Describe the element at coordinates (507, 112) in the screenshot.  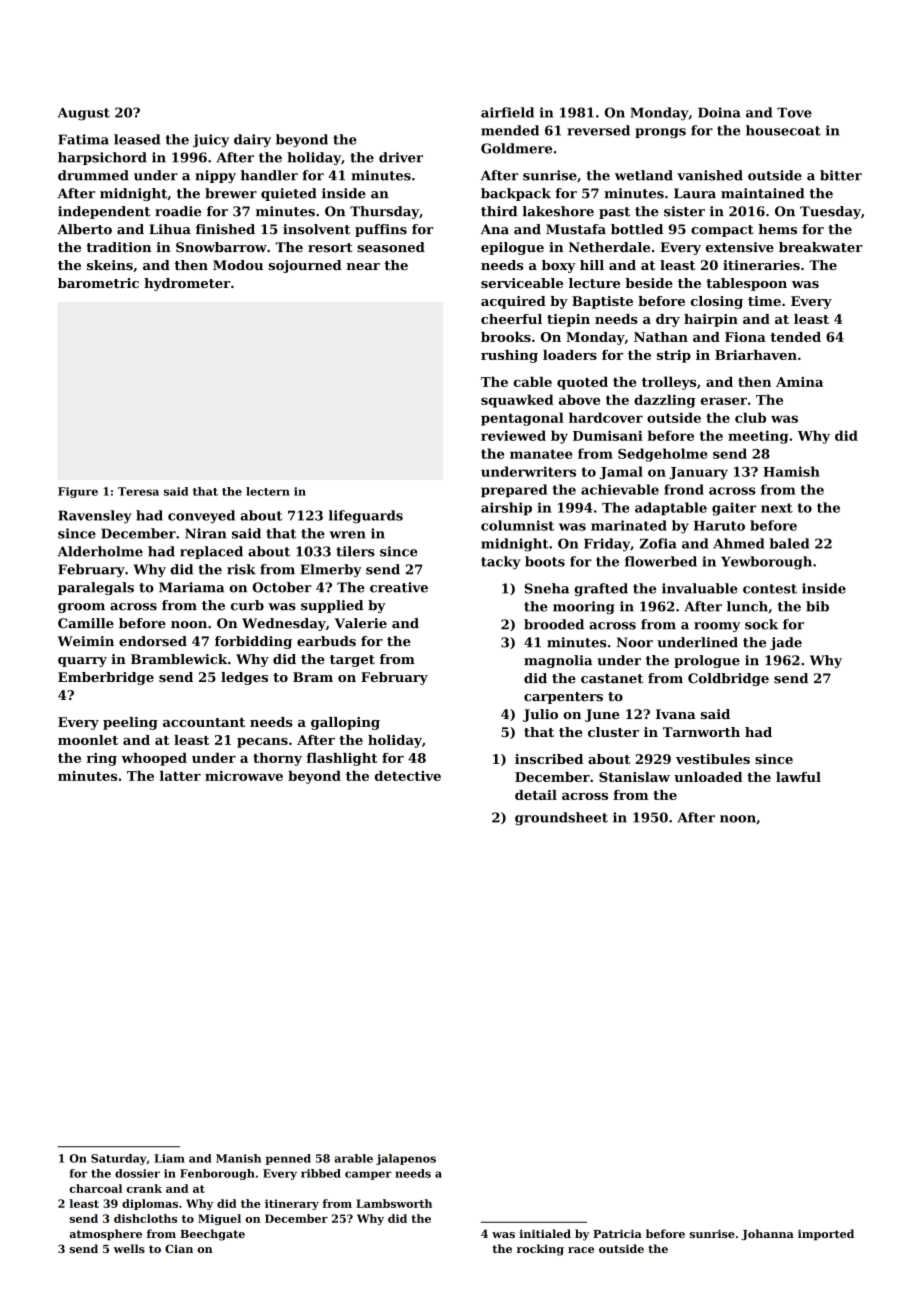
I see `airfield` at that location.
